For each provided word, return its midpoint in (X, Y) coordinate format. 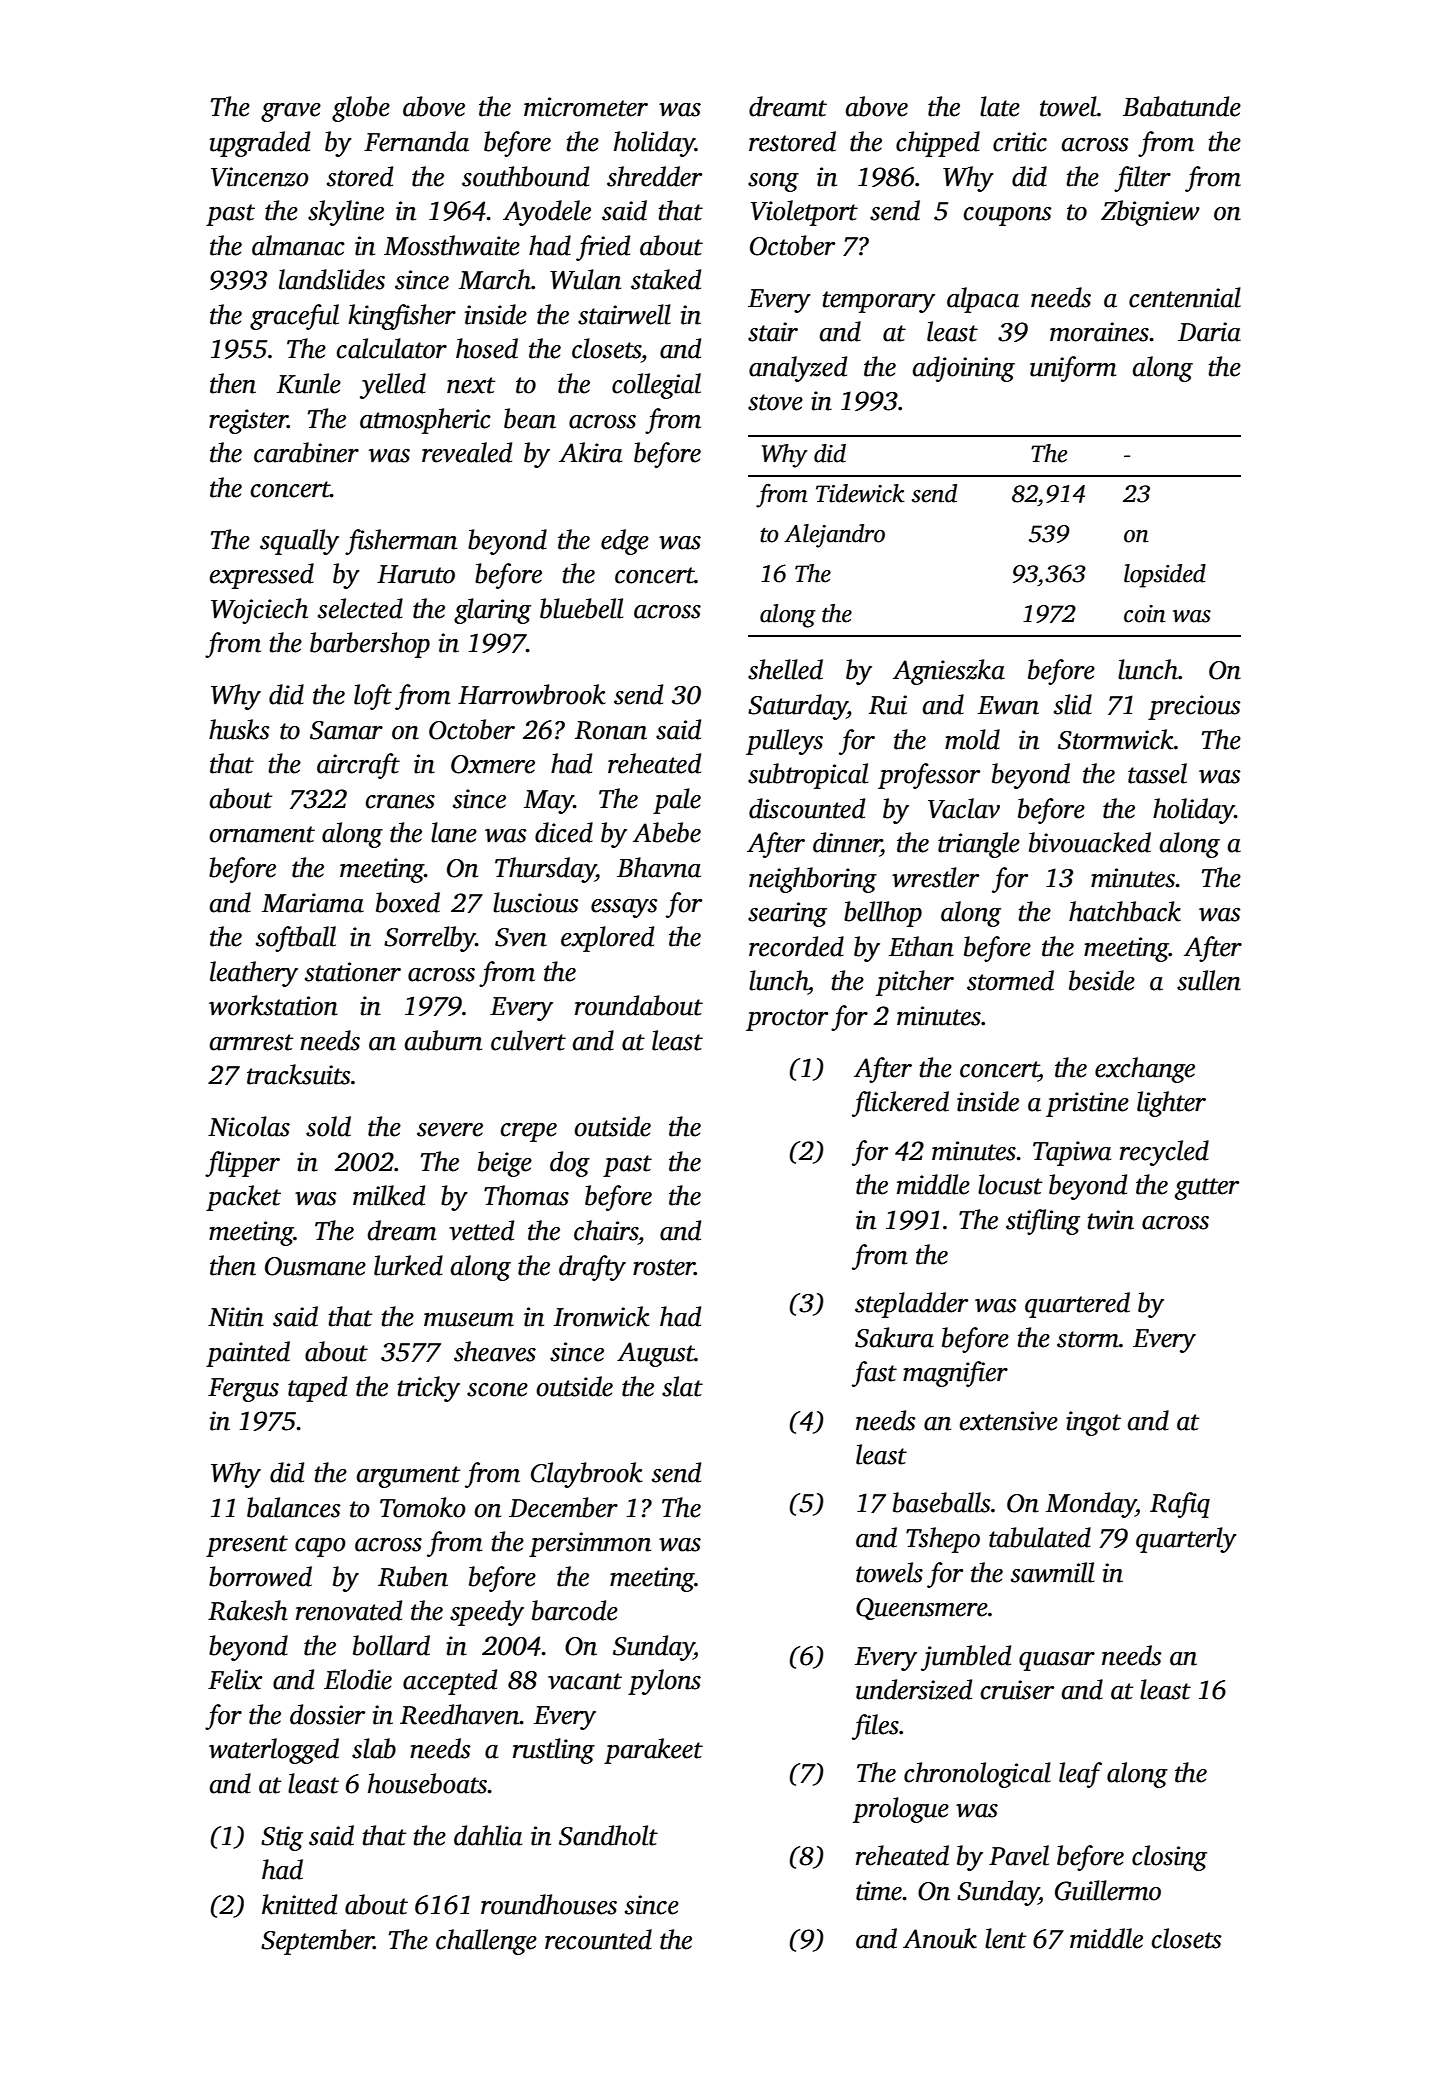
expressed (262, 576)
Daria (1209, 332)
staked (666, 279)
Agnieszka (949, 672)
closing (1169, 1858)
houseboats (428, 1783)
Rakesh (248, 1610)
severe (450, 1130)
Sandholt (608, 1835)
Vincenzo (260, 177)
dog (570, 1164)
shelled (785, 669)
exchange (1145, 1070)
